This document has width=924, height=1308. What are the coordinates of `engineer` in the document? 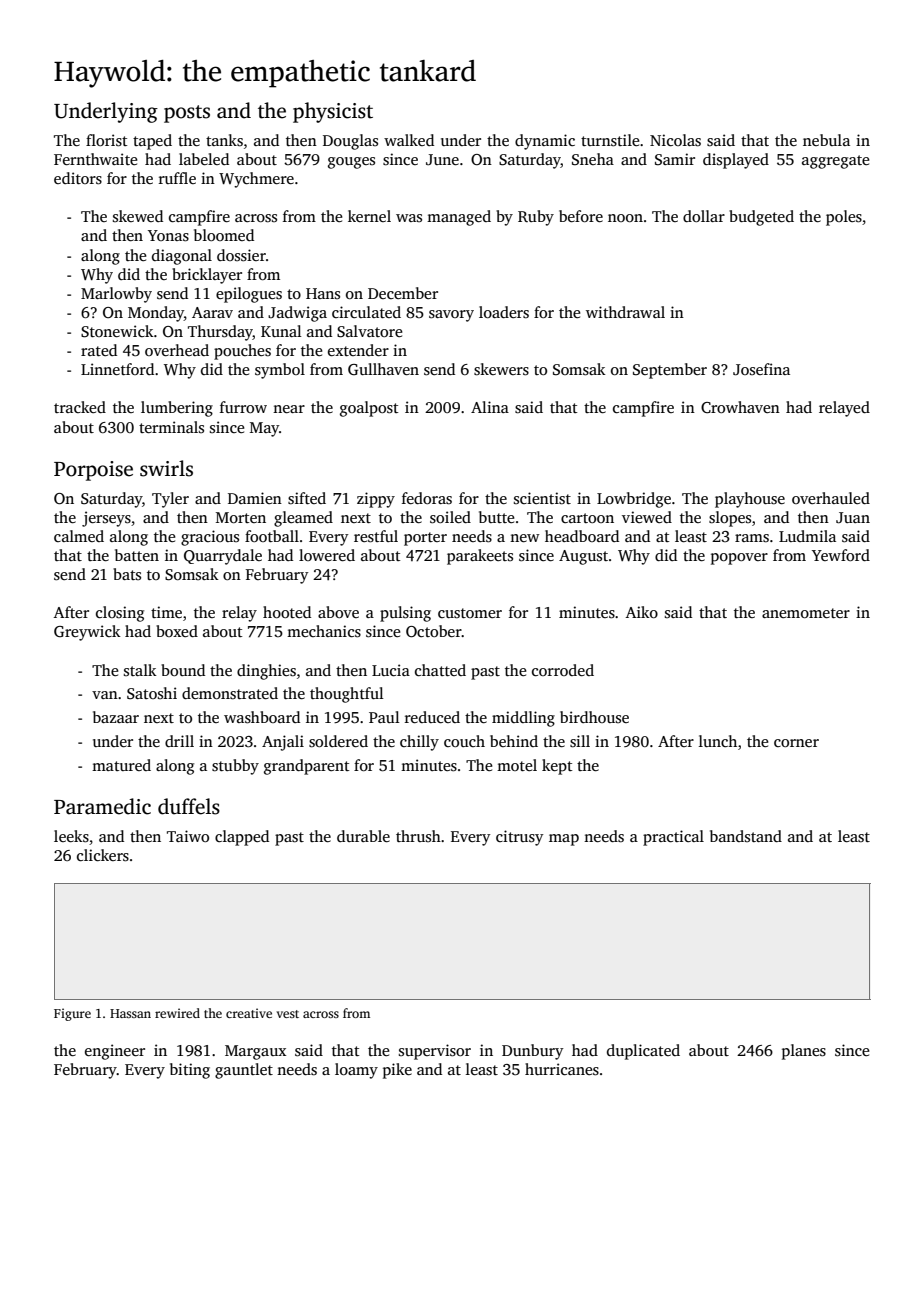 It's located at (115, 1052).
